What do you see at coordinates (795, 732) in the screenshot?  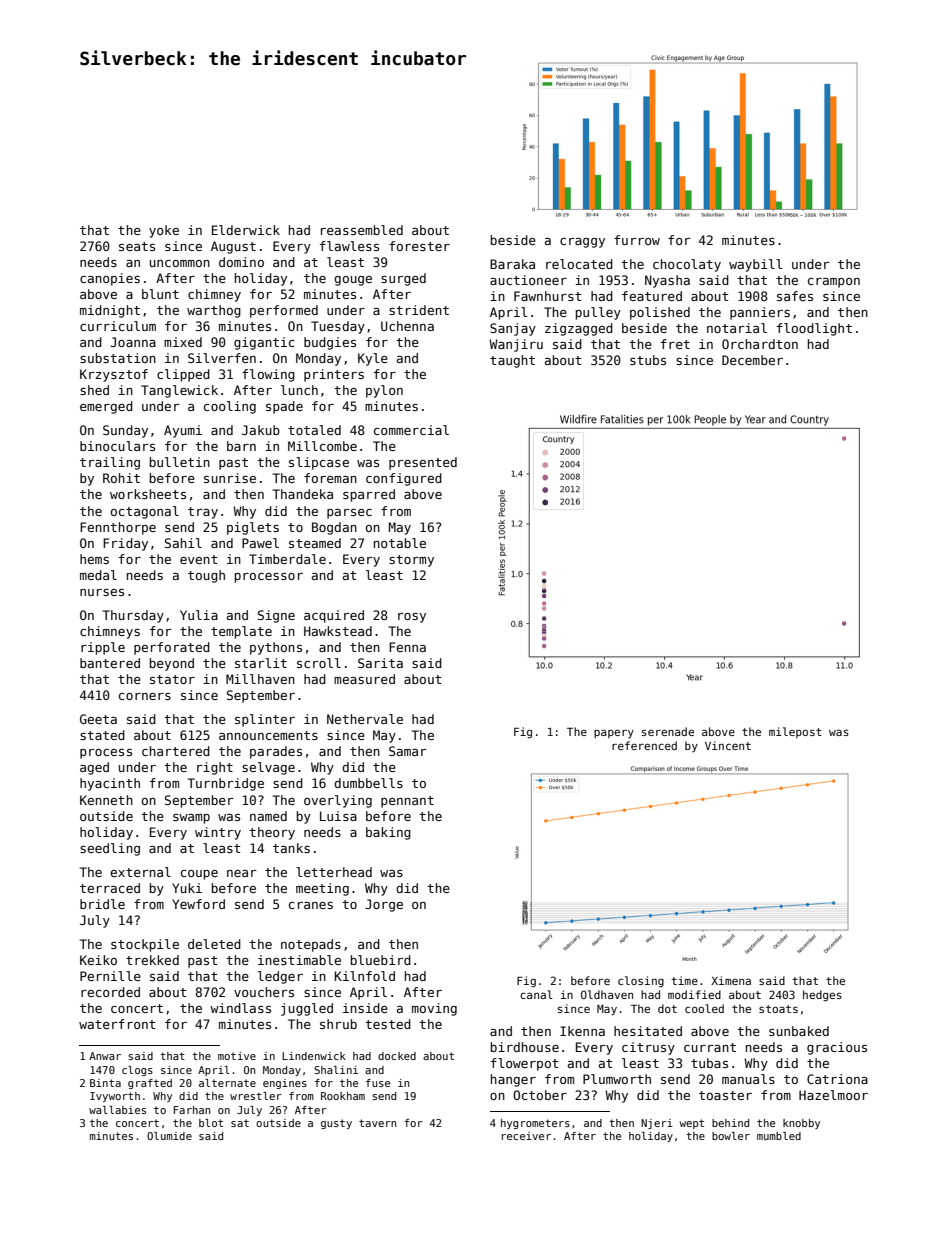 I see `milepost` at bounding box center [795, 732].
